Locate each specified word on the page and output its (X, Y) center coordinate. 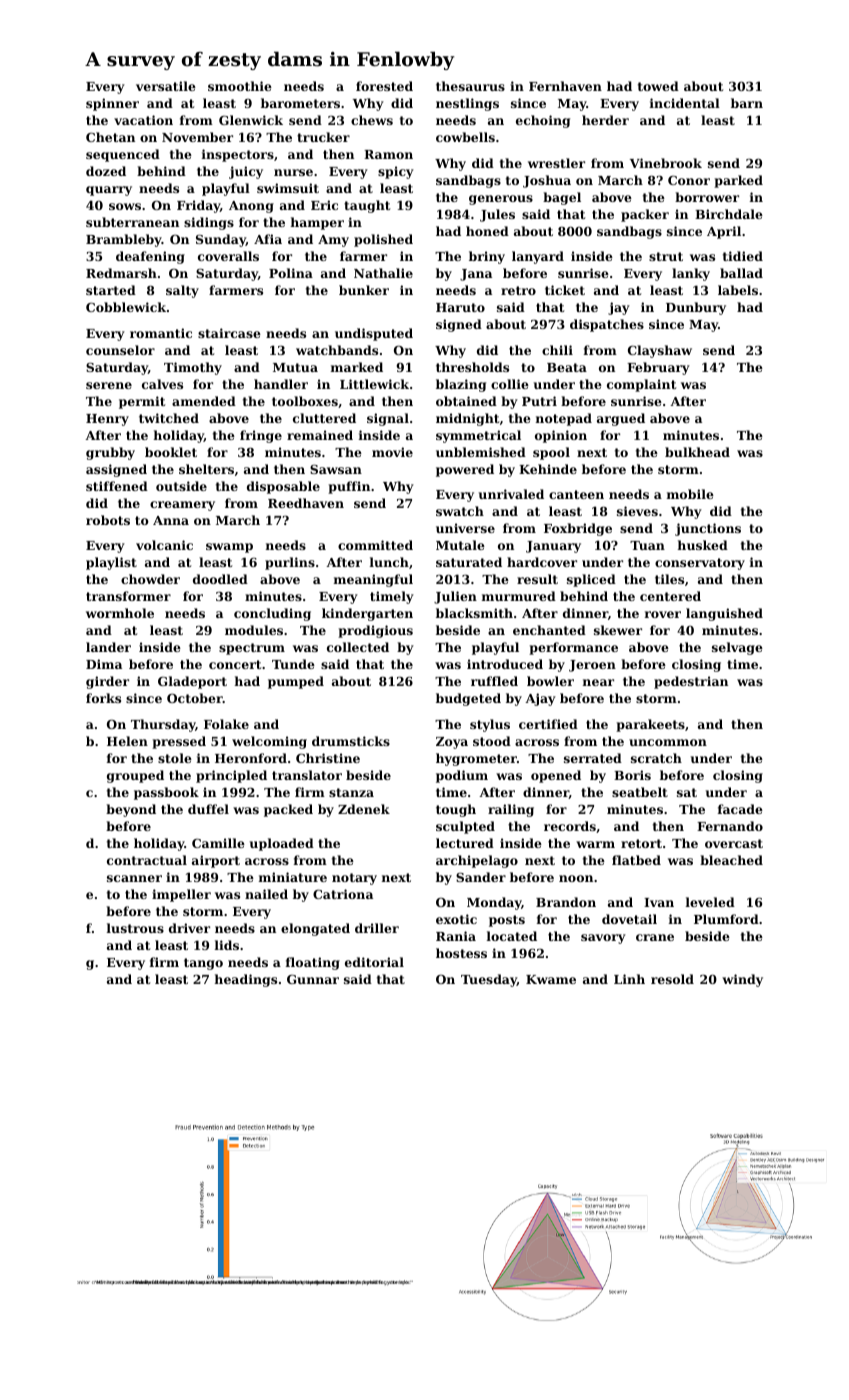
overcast (734, 843)
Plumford (726, 919)
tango (203, 964)
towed (658, 86)
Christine (328, 758)
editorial (374, 962)
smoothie (240, 86)
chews (372, 120)
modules (254, 630)
